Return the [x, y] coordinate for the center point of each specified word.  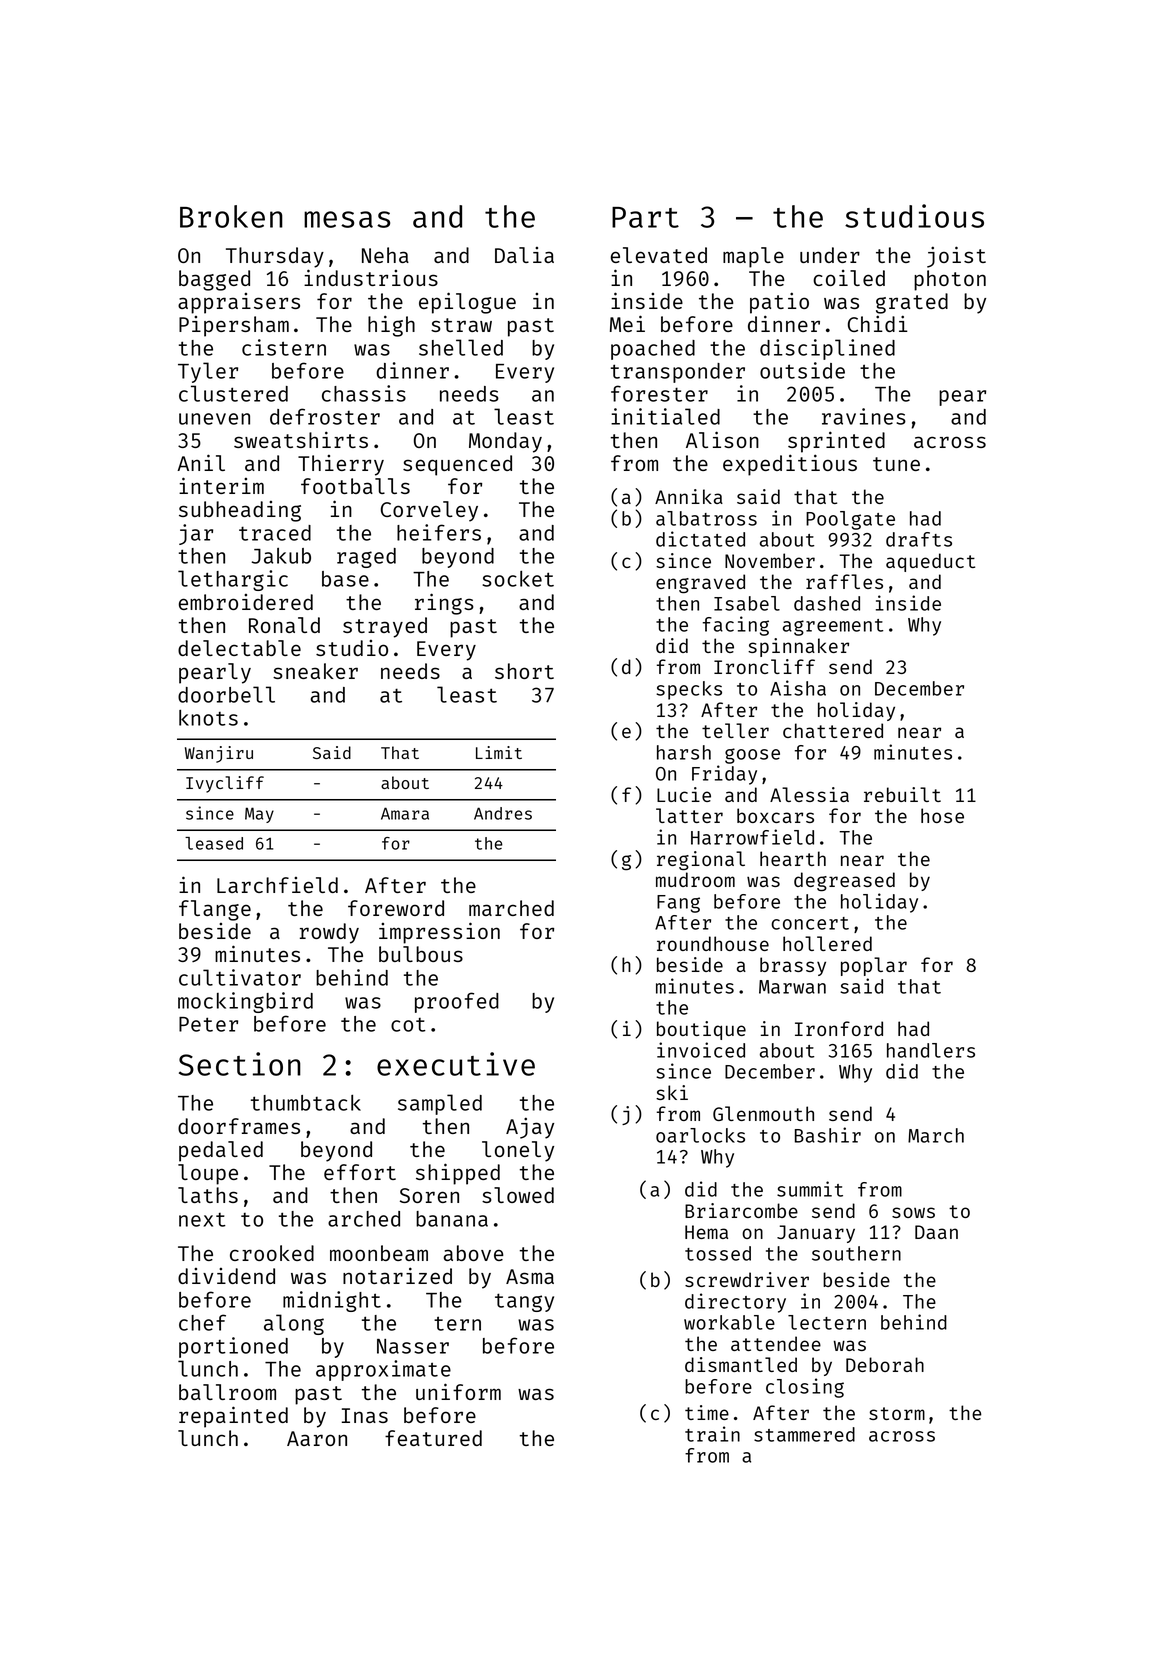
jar [196, 534]
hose [942, 815]
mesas [347, 219]
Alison [722, 439]
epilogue [467, 303]
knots [208, 718]
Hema [706, 1232]
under [830, 255]
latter [689, 815]
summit [810, 1189]
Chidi [878, 323]
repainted [233, 1417]
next [202, 1220]
